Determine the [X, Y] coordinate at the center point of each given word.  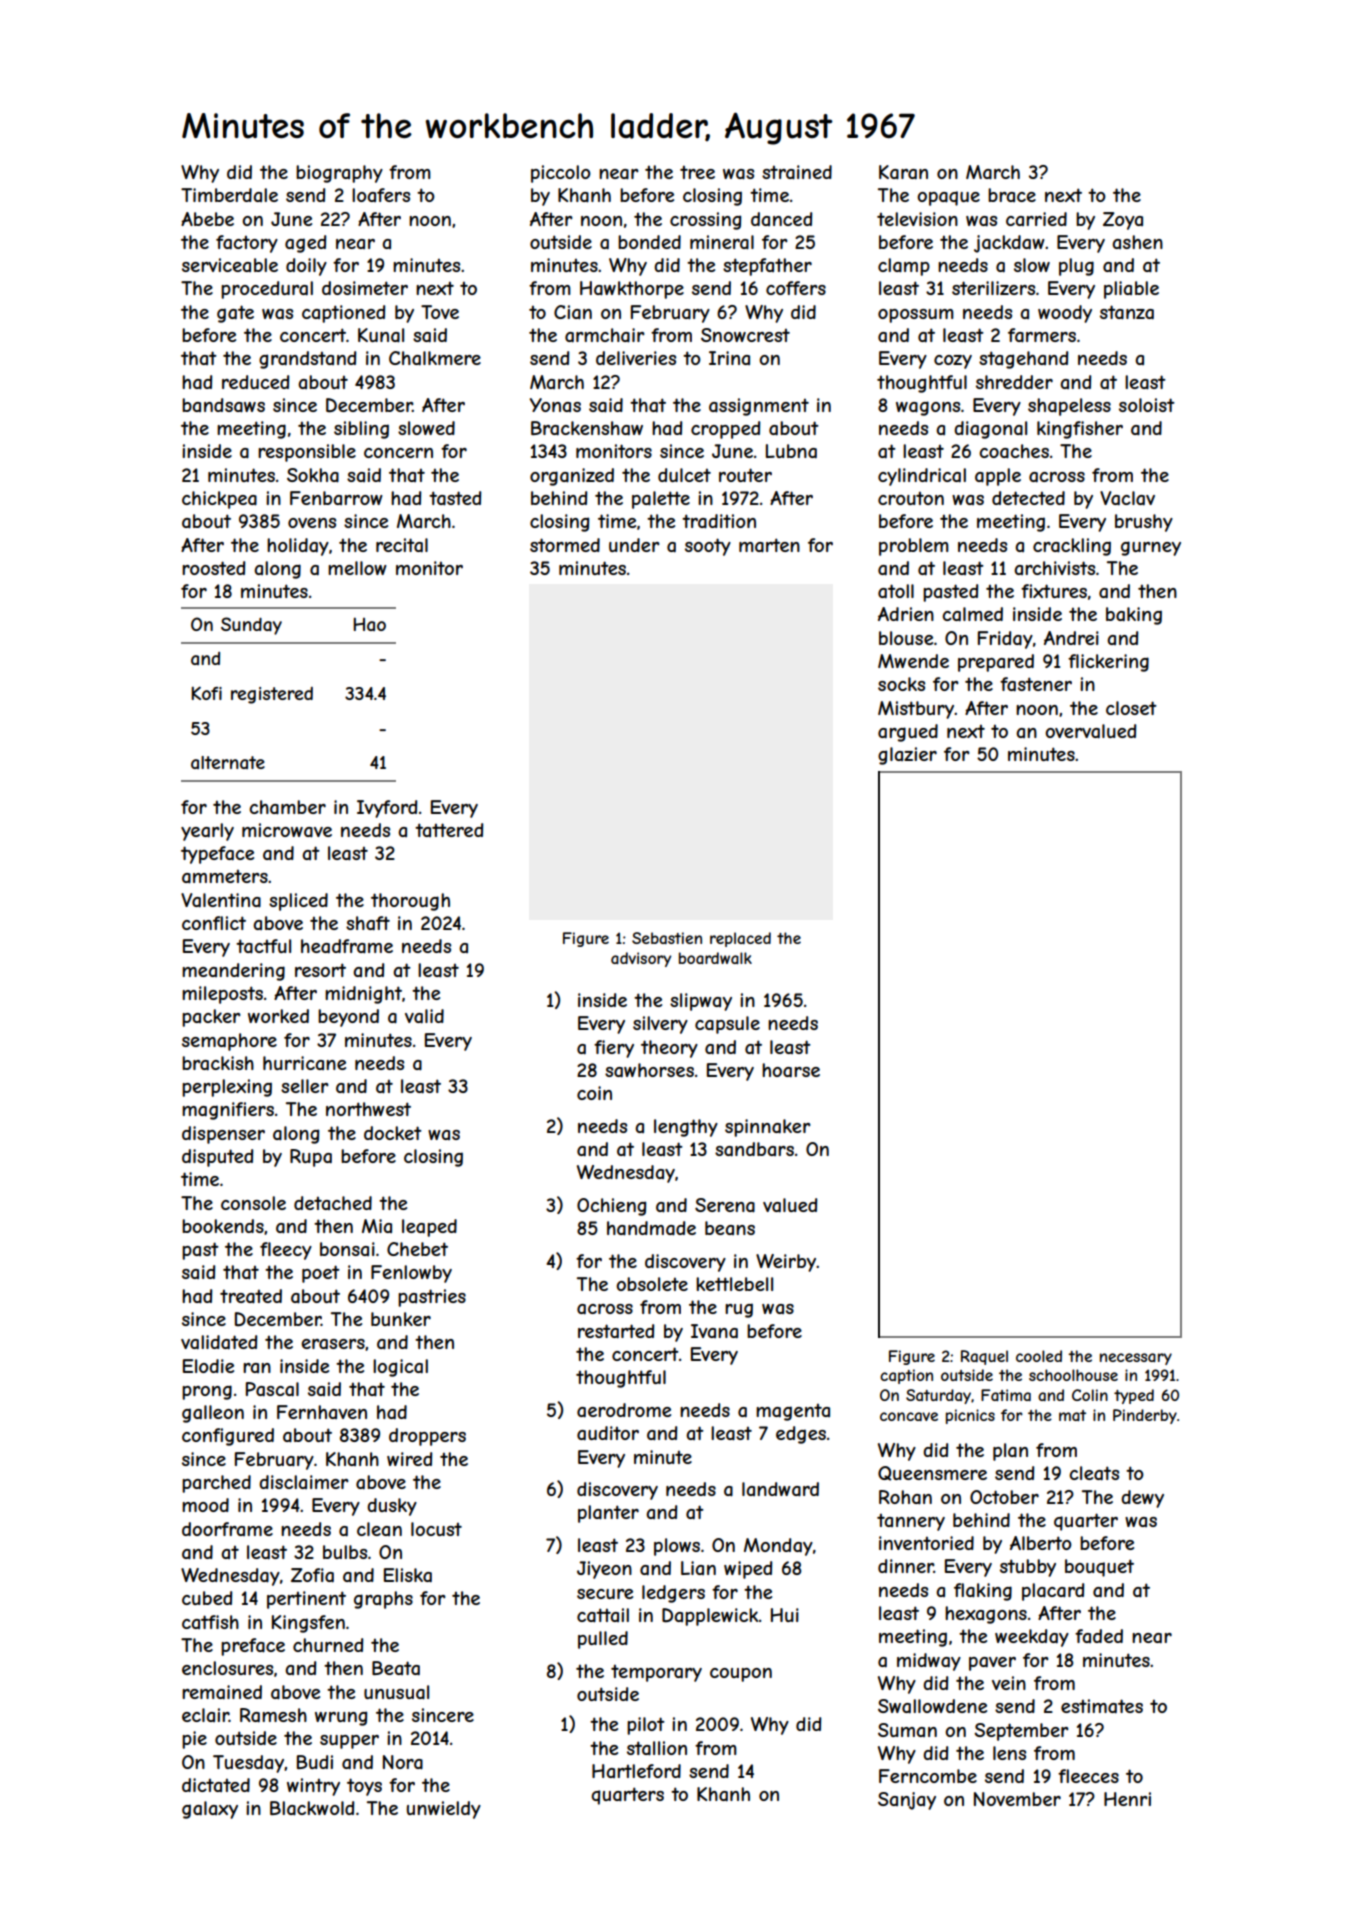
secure [605, 1594]
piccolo [561, 174]
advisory [641, 959]
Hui [785, 1615]
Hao [369, 624]
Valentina [221, 900]
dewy [1142, 1499]
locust [436, 1529]
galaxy [210, 1810]
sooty [708, 547]
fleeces [1088, 1776]
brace [1012, 195]
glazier [907, 756]
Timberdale [229, 195]
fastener [1036, 684]
